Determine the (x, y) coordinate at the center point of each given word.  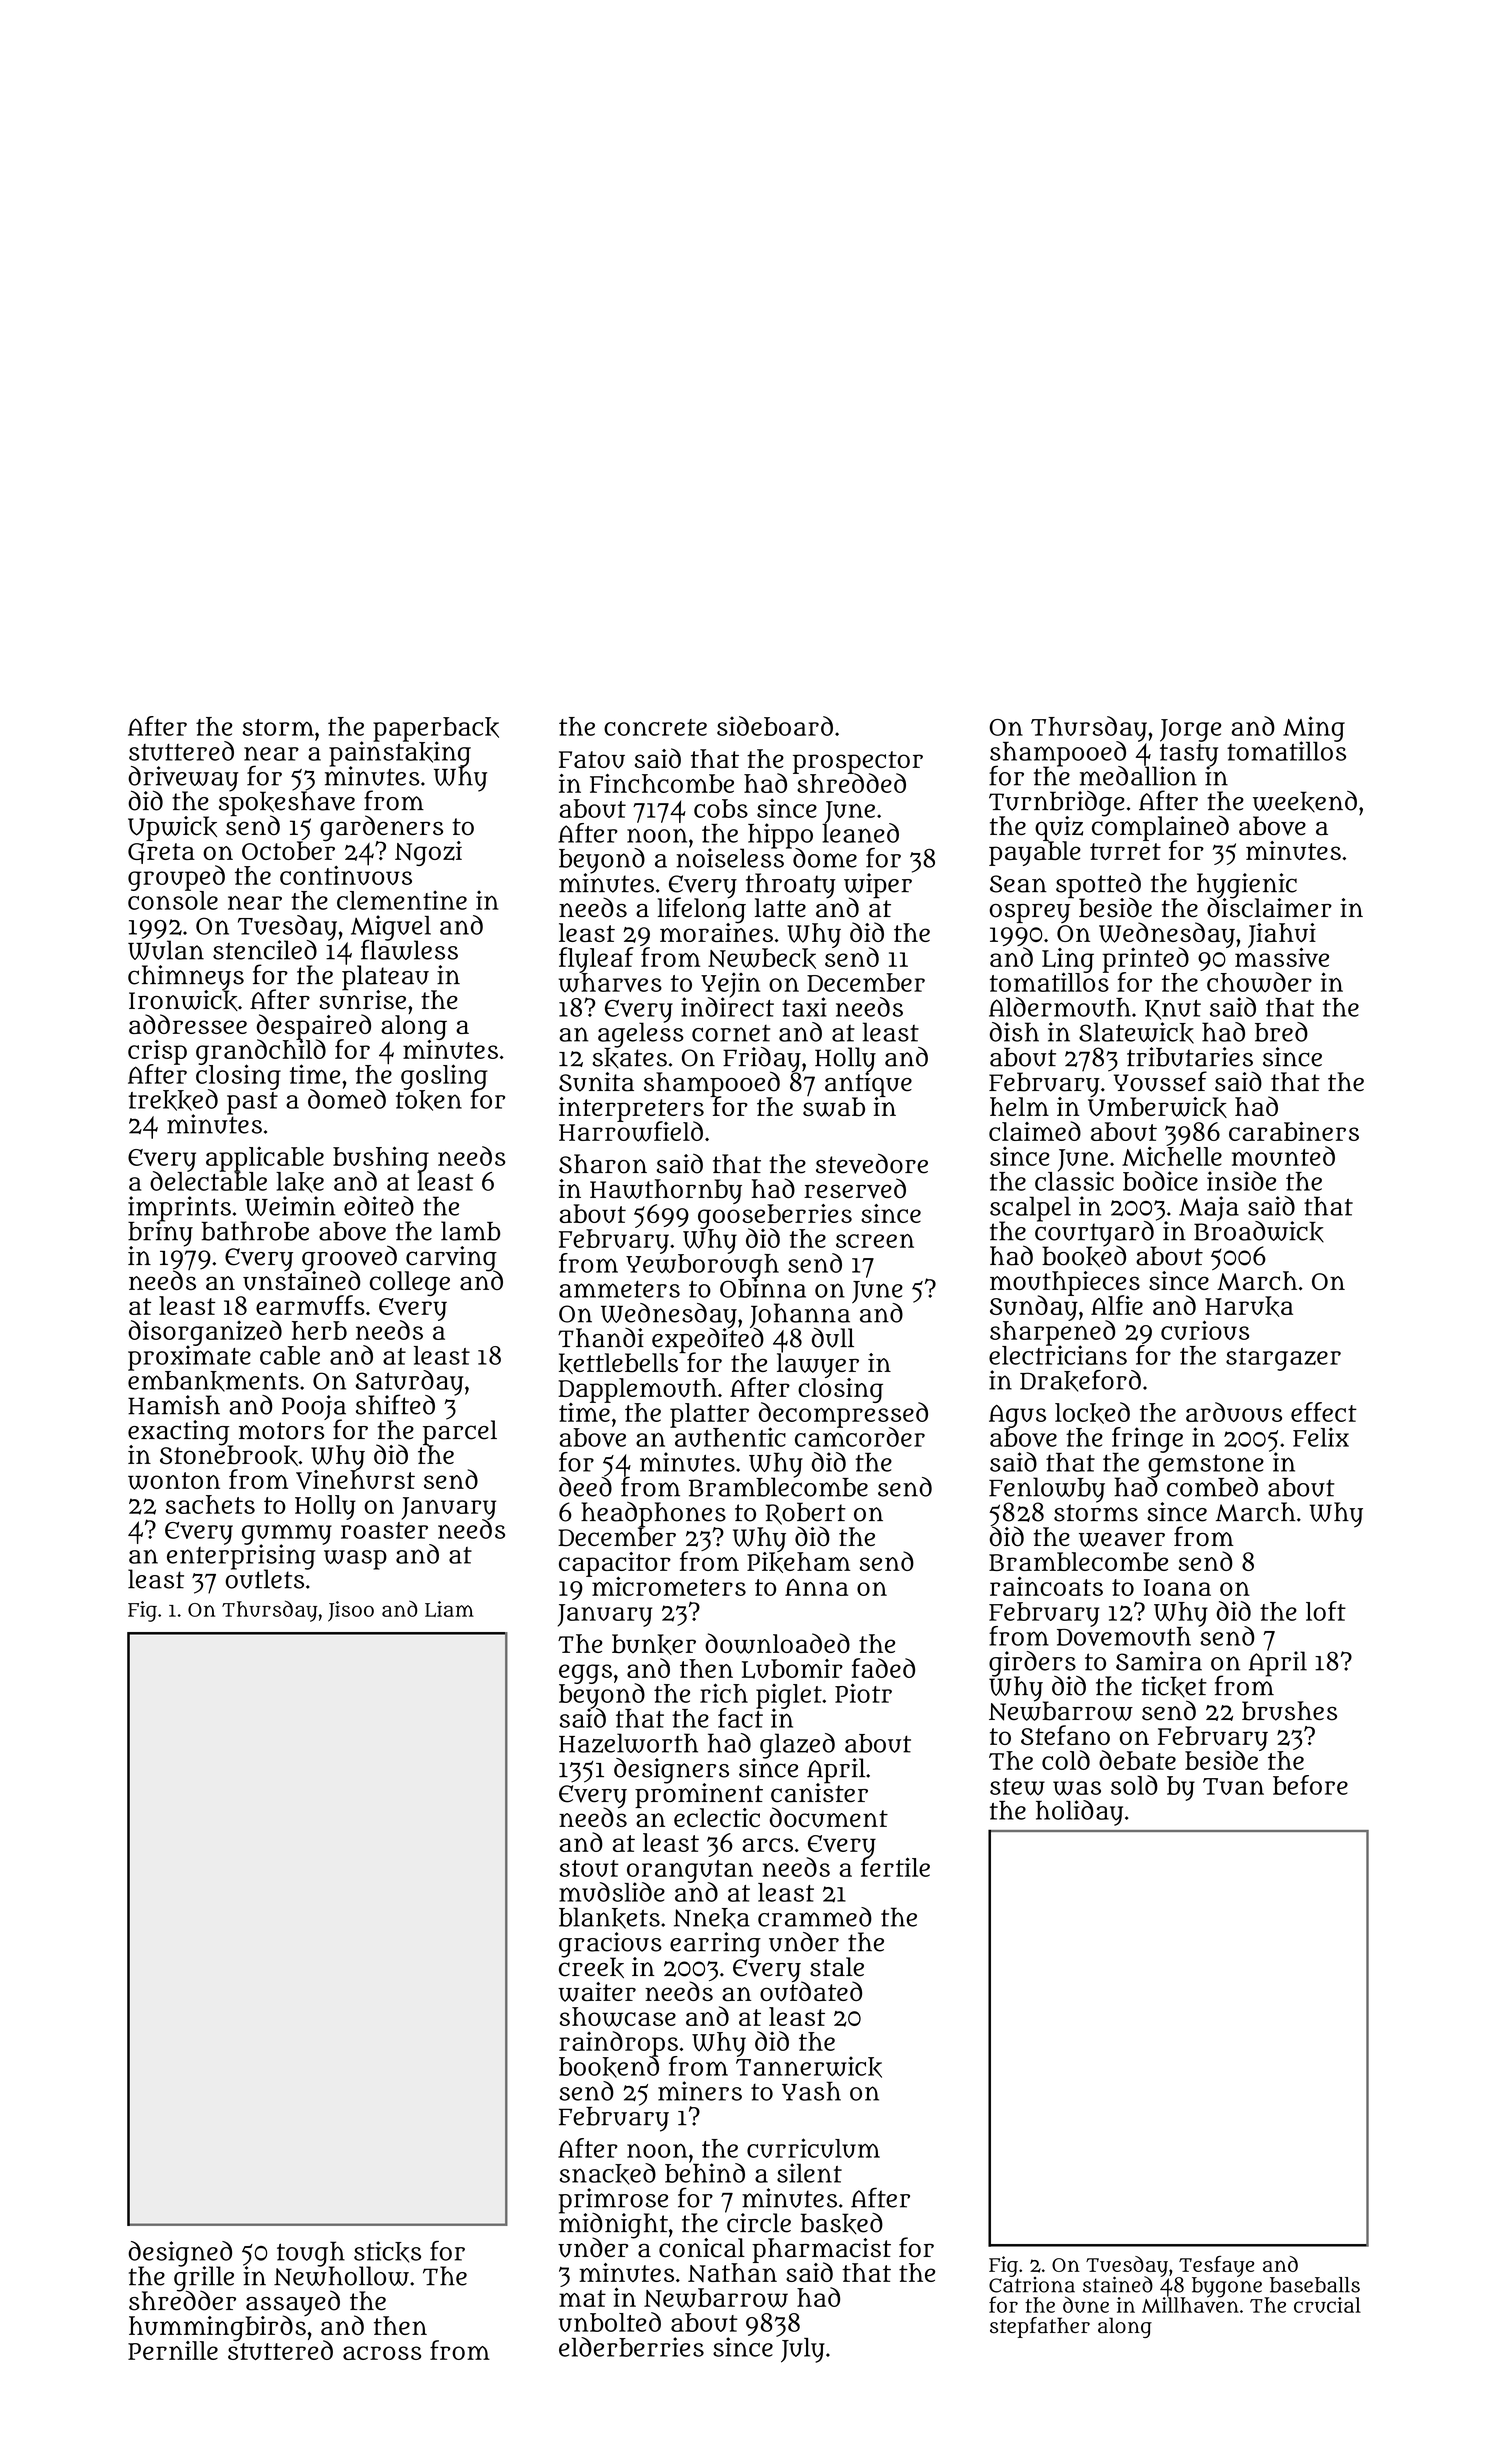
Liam (449, 1609)
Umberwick (1157, 1107)
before (1310, 1785)
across (382, 2353)
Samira (1159, 1661)
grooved (349, 1258)
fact (740, 1718)
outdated (811, 1992)
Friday (762, 1059)
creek (591, 1968)
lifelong (701, 910)
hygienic (1247, 885)
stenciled (265, 950)
